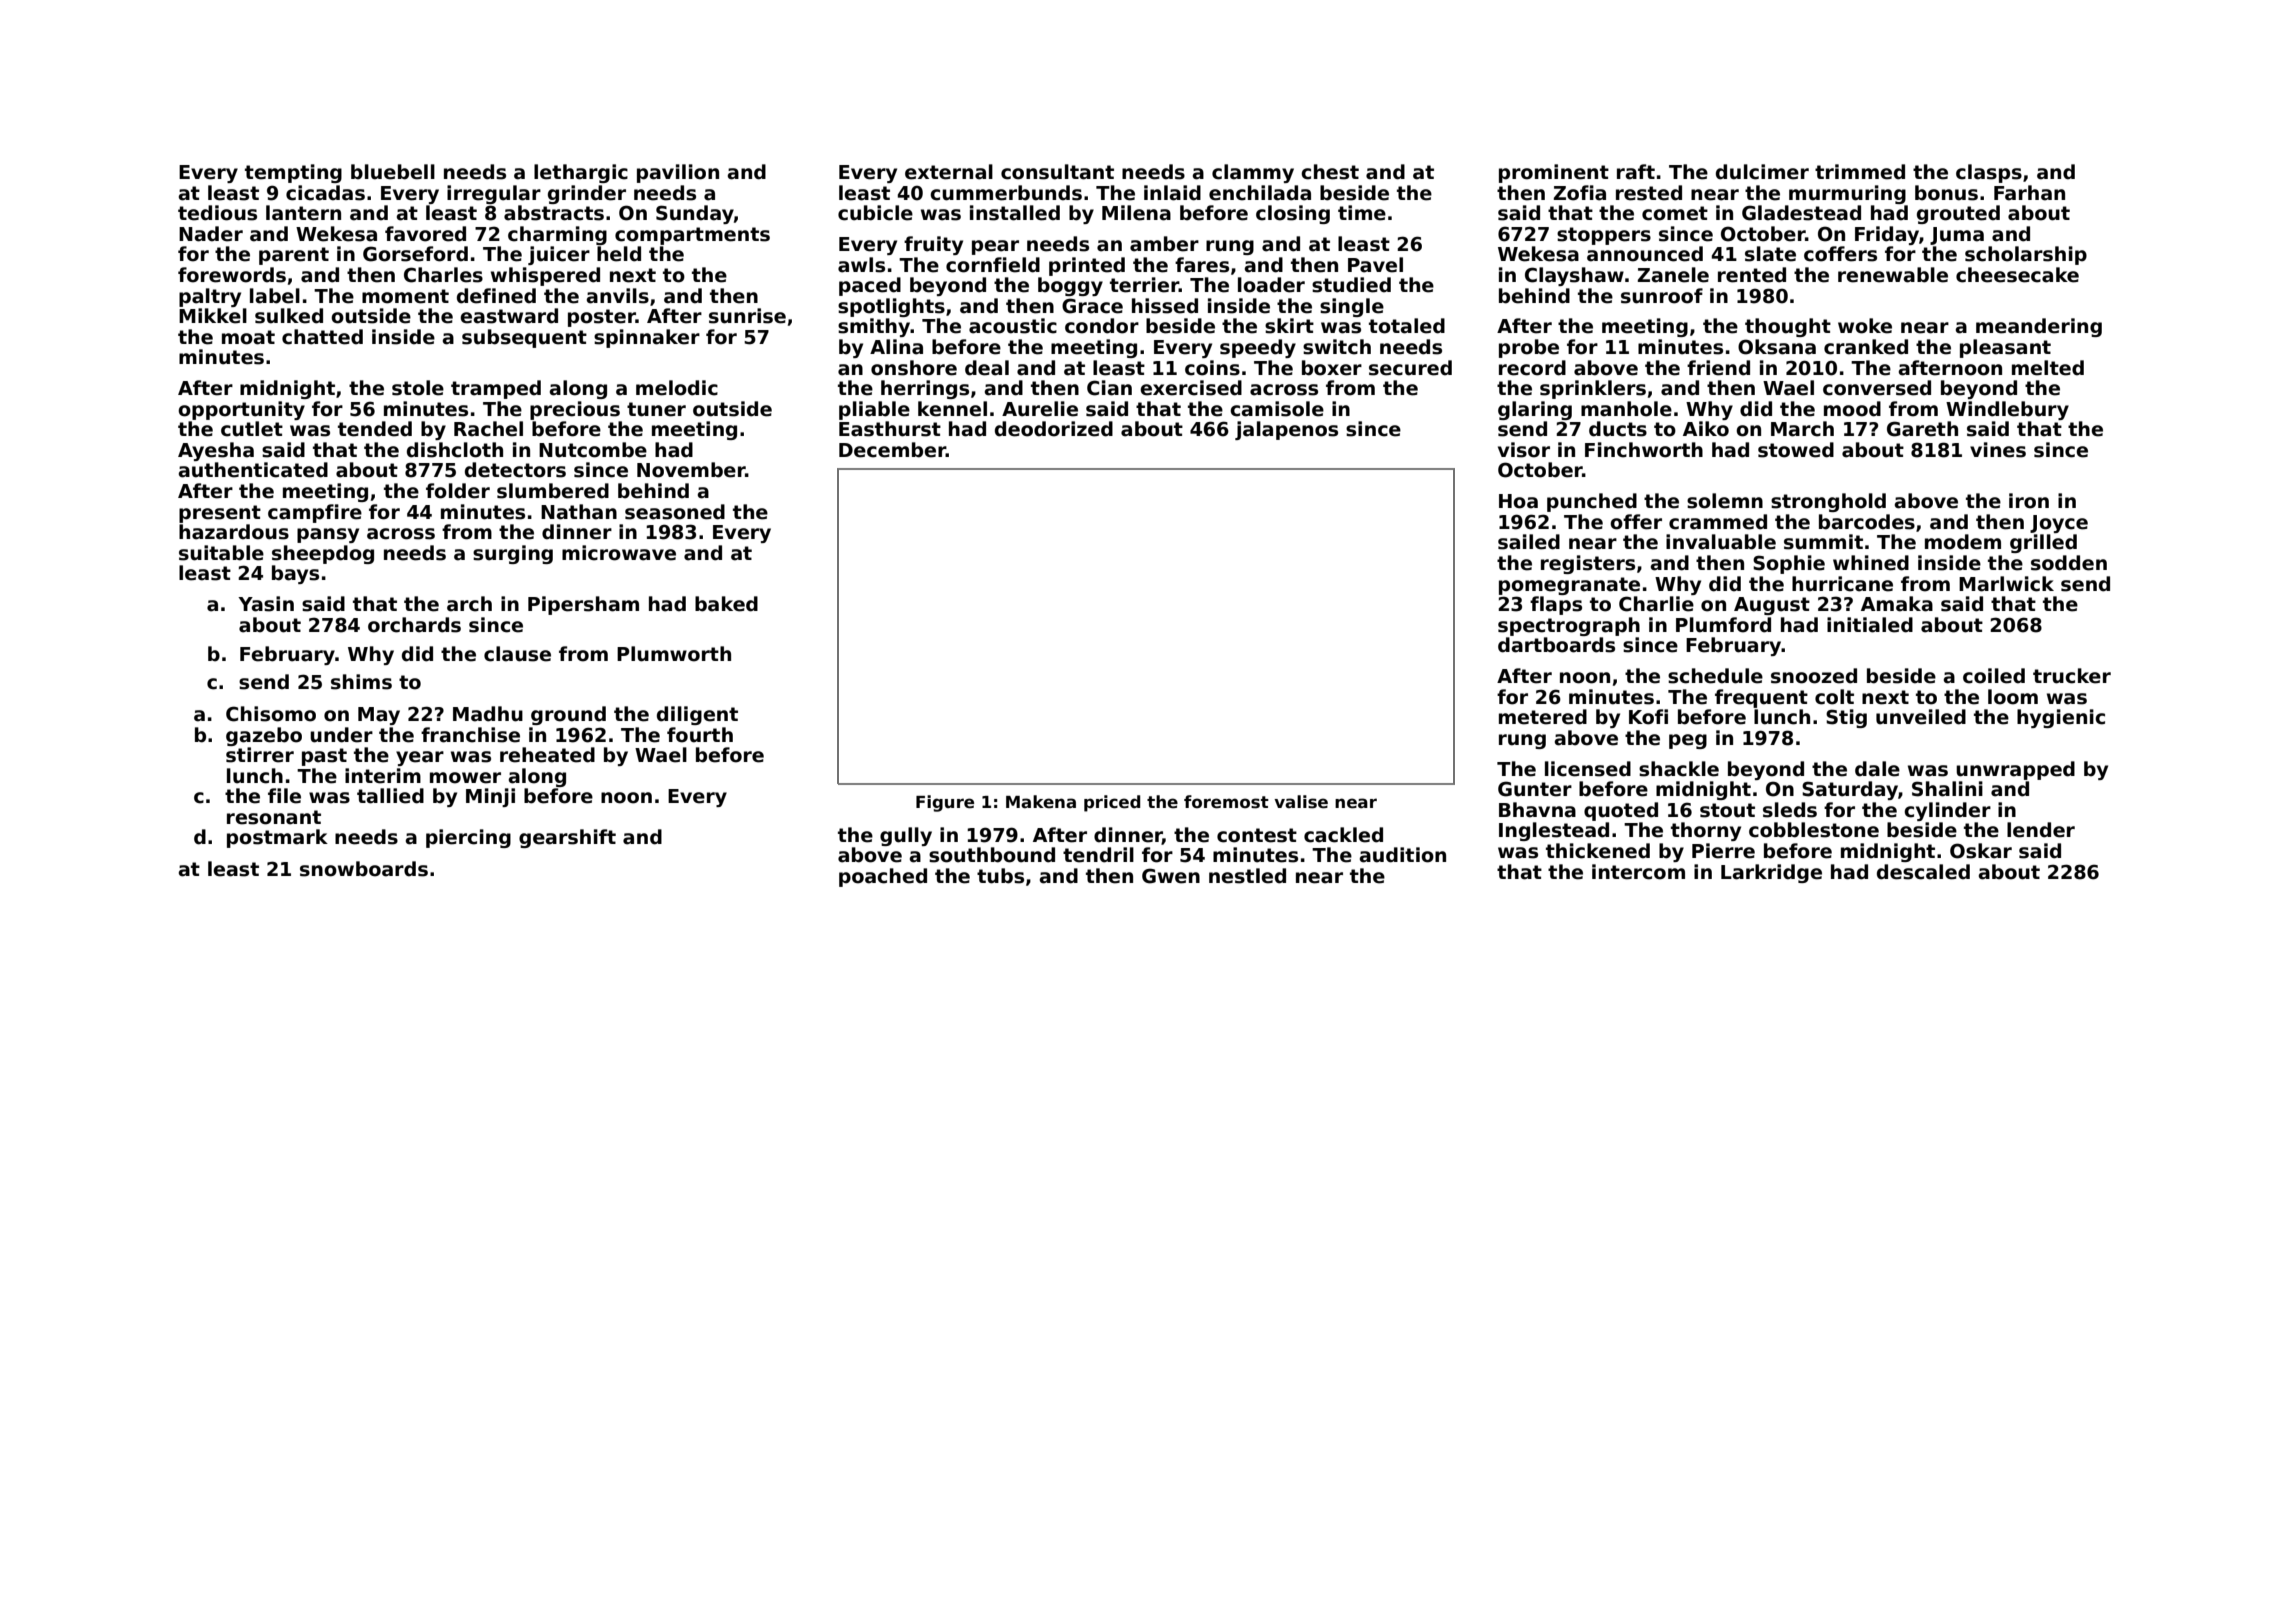 The width and height of the image is (2292, 1620). I want to click on clammy, so click(1253, 173).
